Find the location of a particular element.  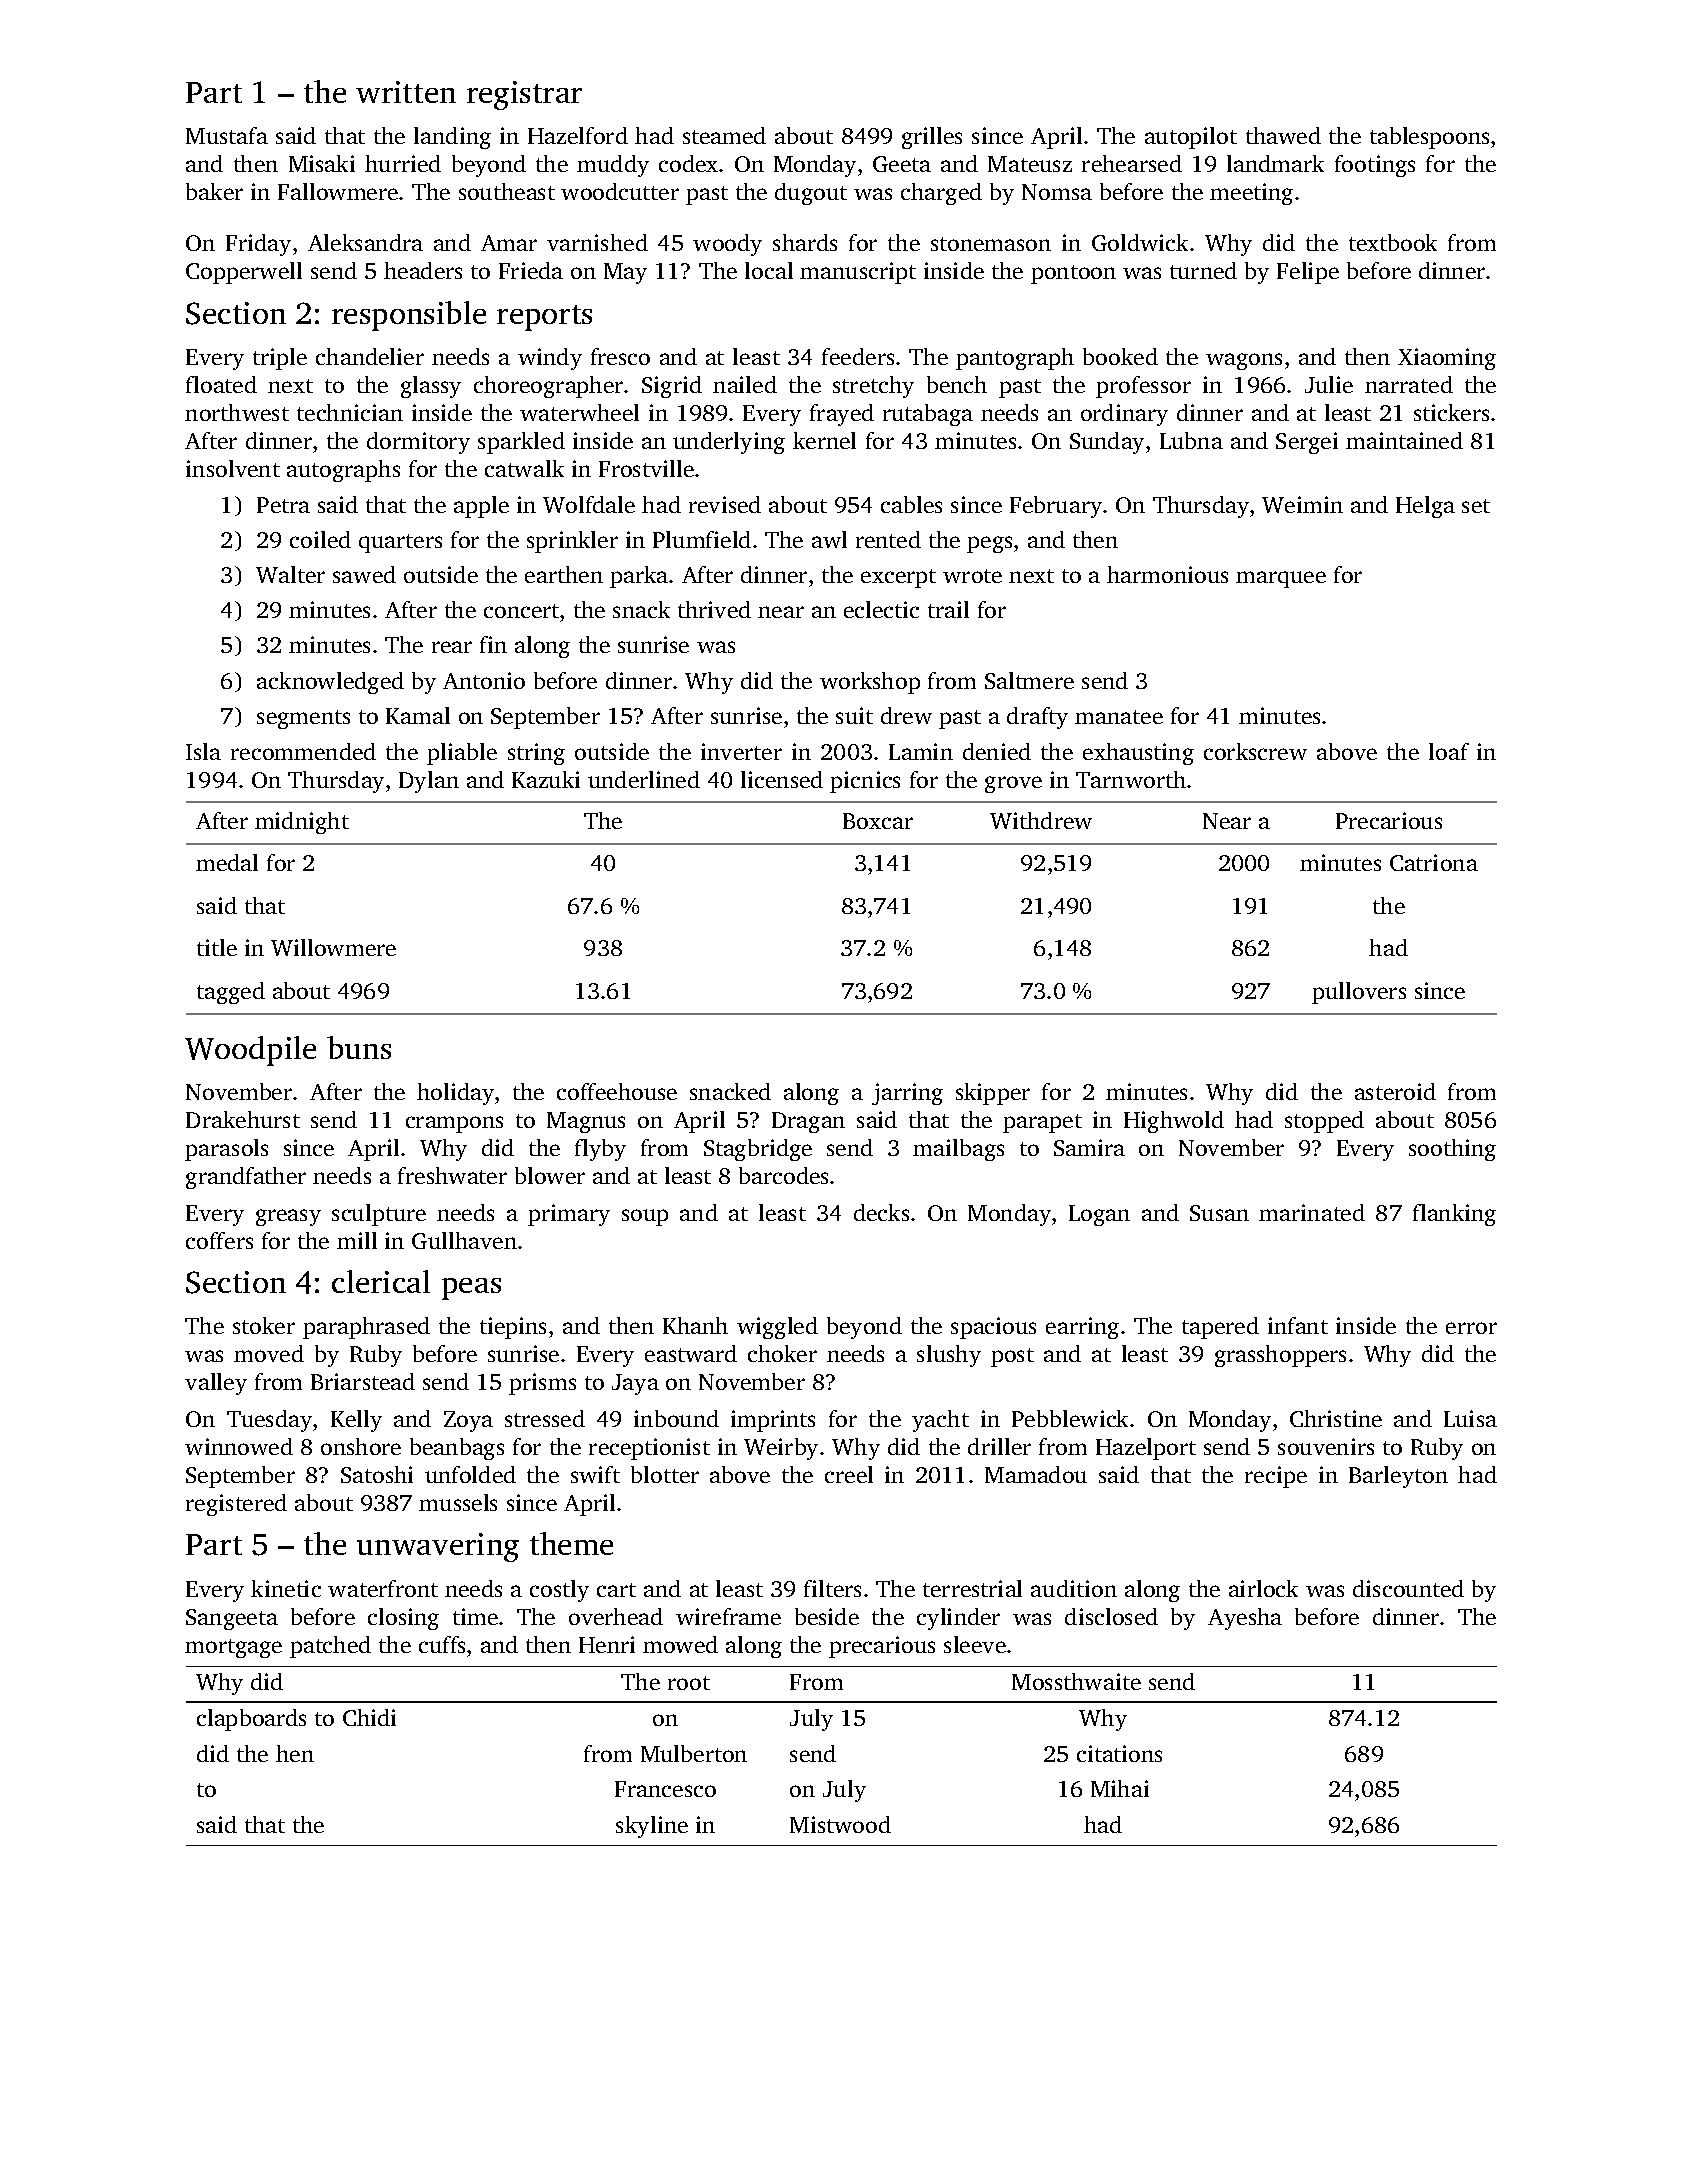

steamed is located at coordinates (724, 135).
